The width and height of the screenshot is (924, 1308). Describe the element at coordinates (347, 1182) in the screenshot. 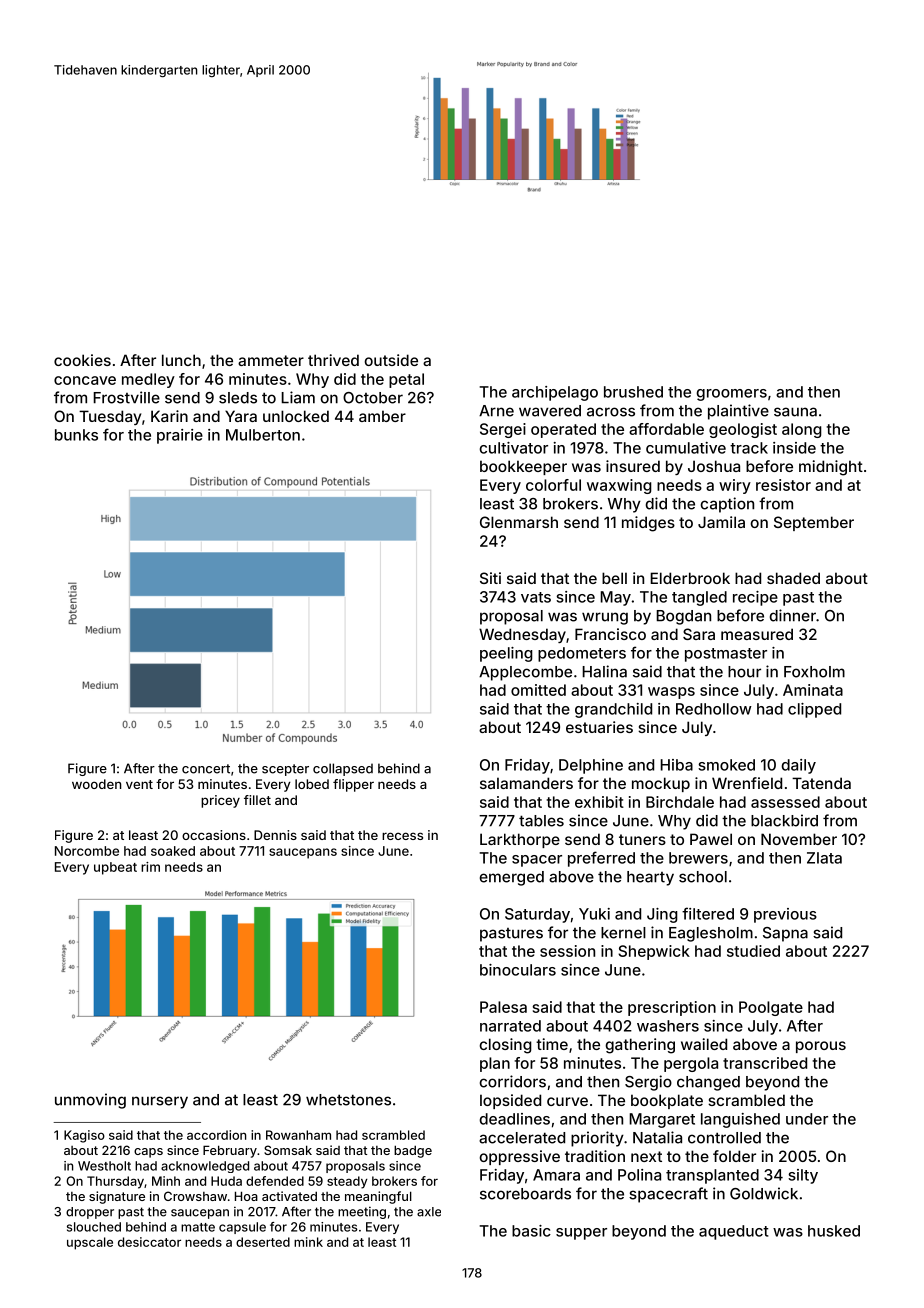

I see `steady` at that location.
